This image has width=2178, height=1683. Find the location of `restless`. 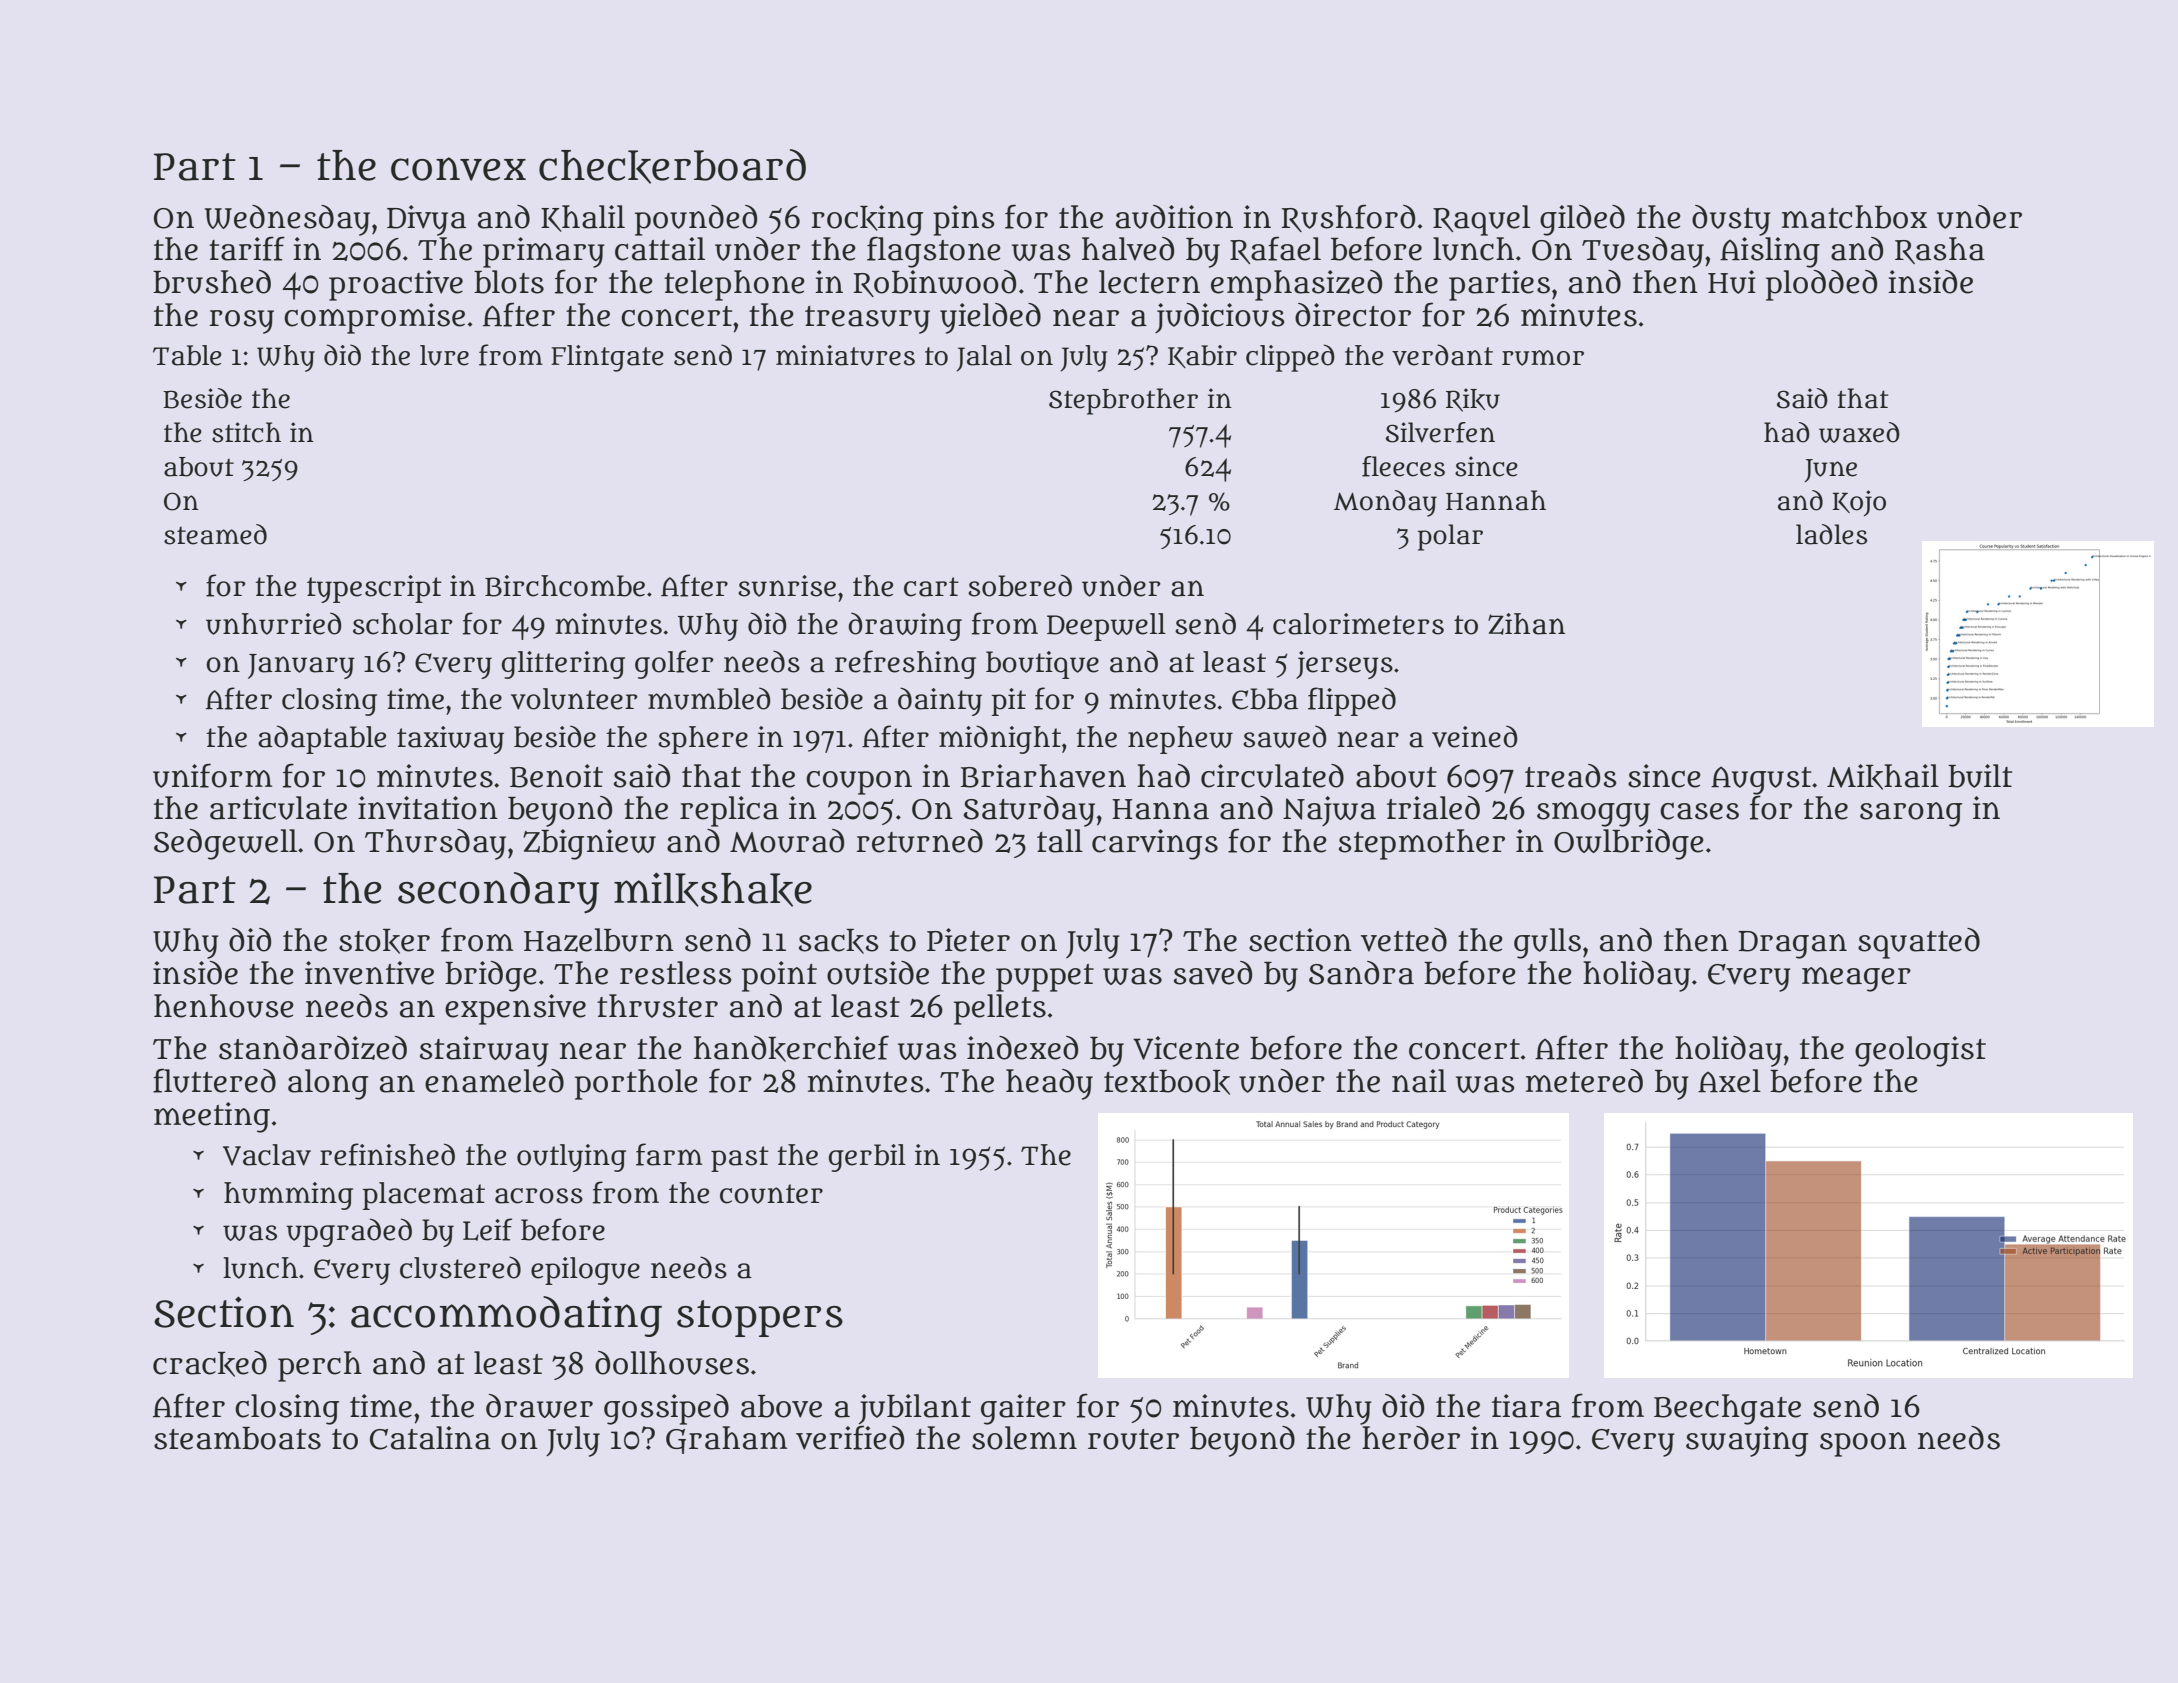

restless is located at coordinates (676, 973).
